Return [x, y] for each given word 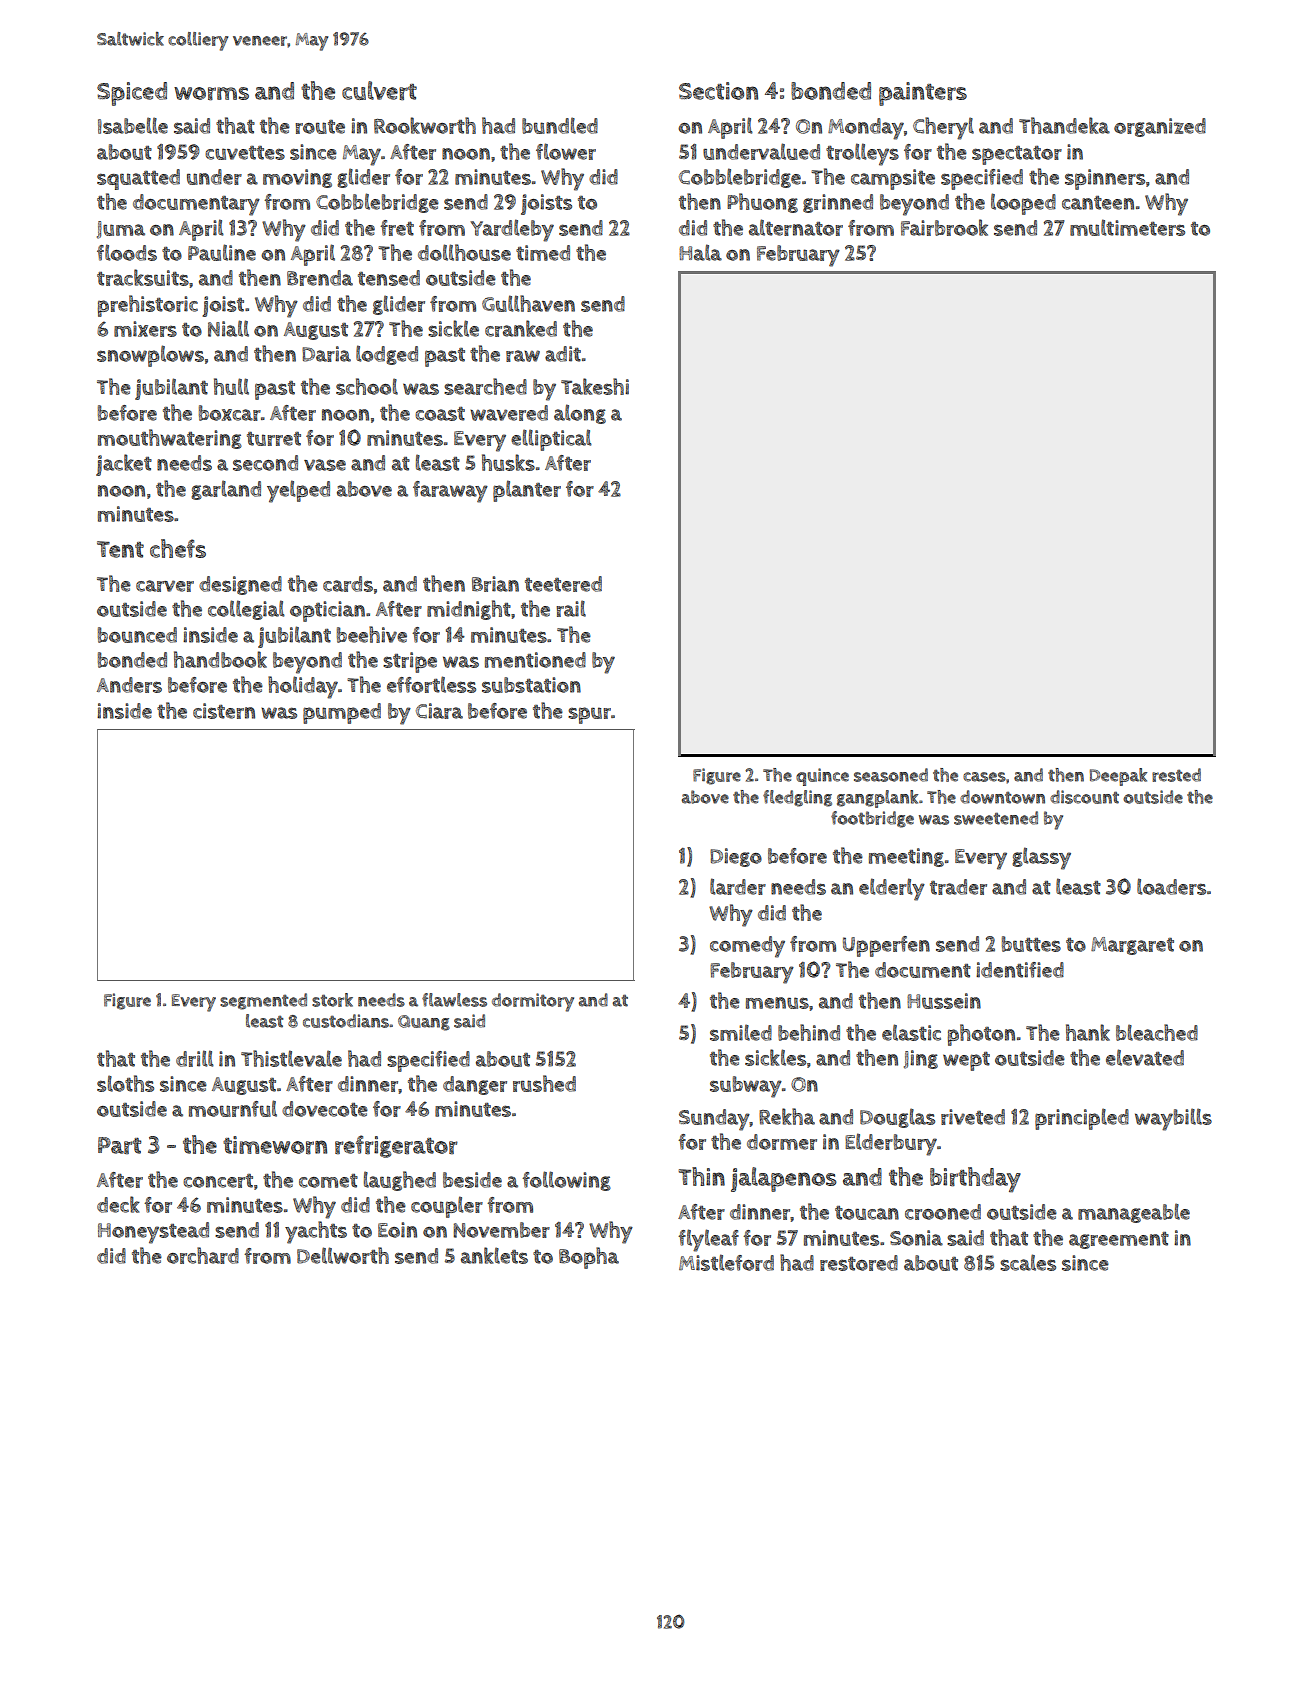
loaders [1171, 886]
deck [118, 1204]
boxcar [230, 413]
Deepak [1118, 777]
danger [475, 1085]
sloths [125, 1083]
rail [571, 608]
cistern [224, 711]
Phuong [762, 203]
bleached [1157, 1032]
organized [1160, 127]
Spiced [132, 94]
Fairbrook [944, 227]
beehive [372, 634]
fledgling [797, 798]
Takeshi [595, 386]
